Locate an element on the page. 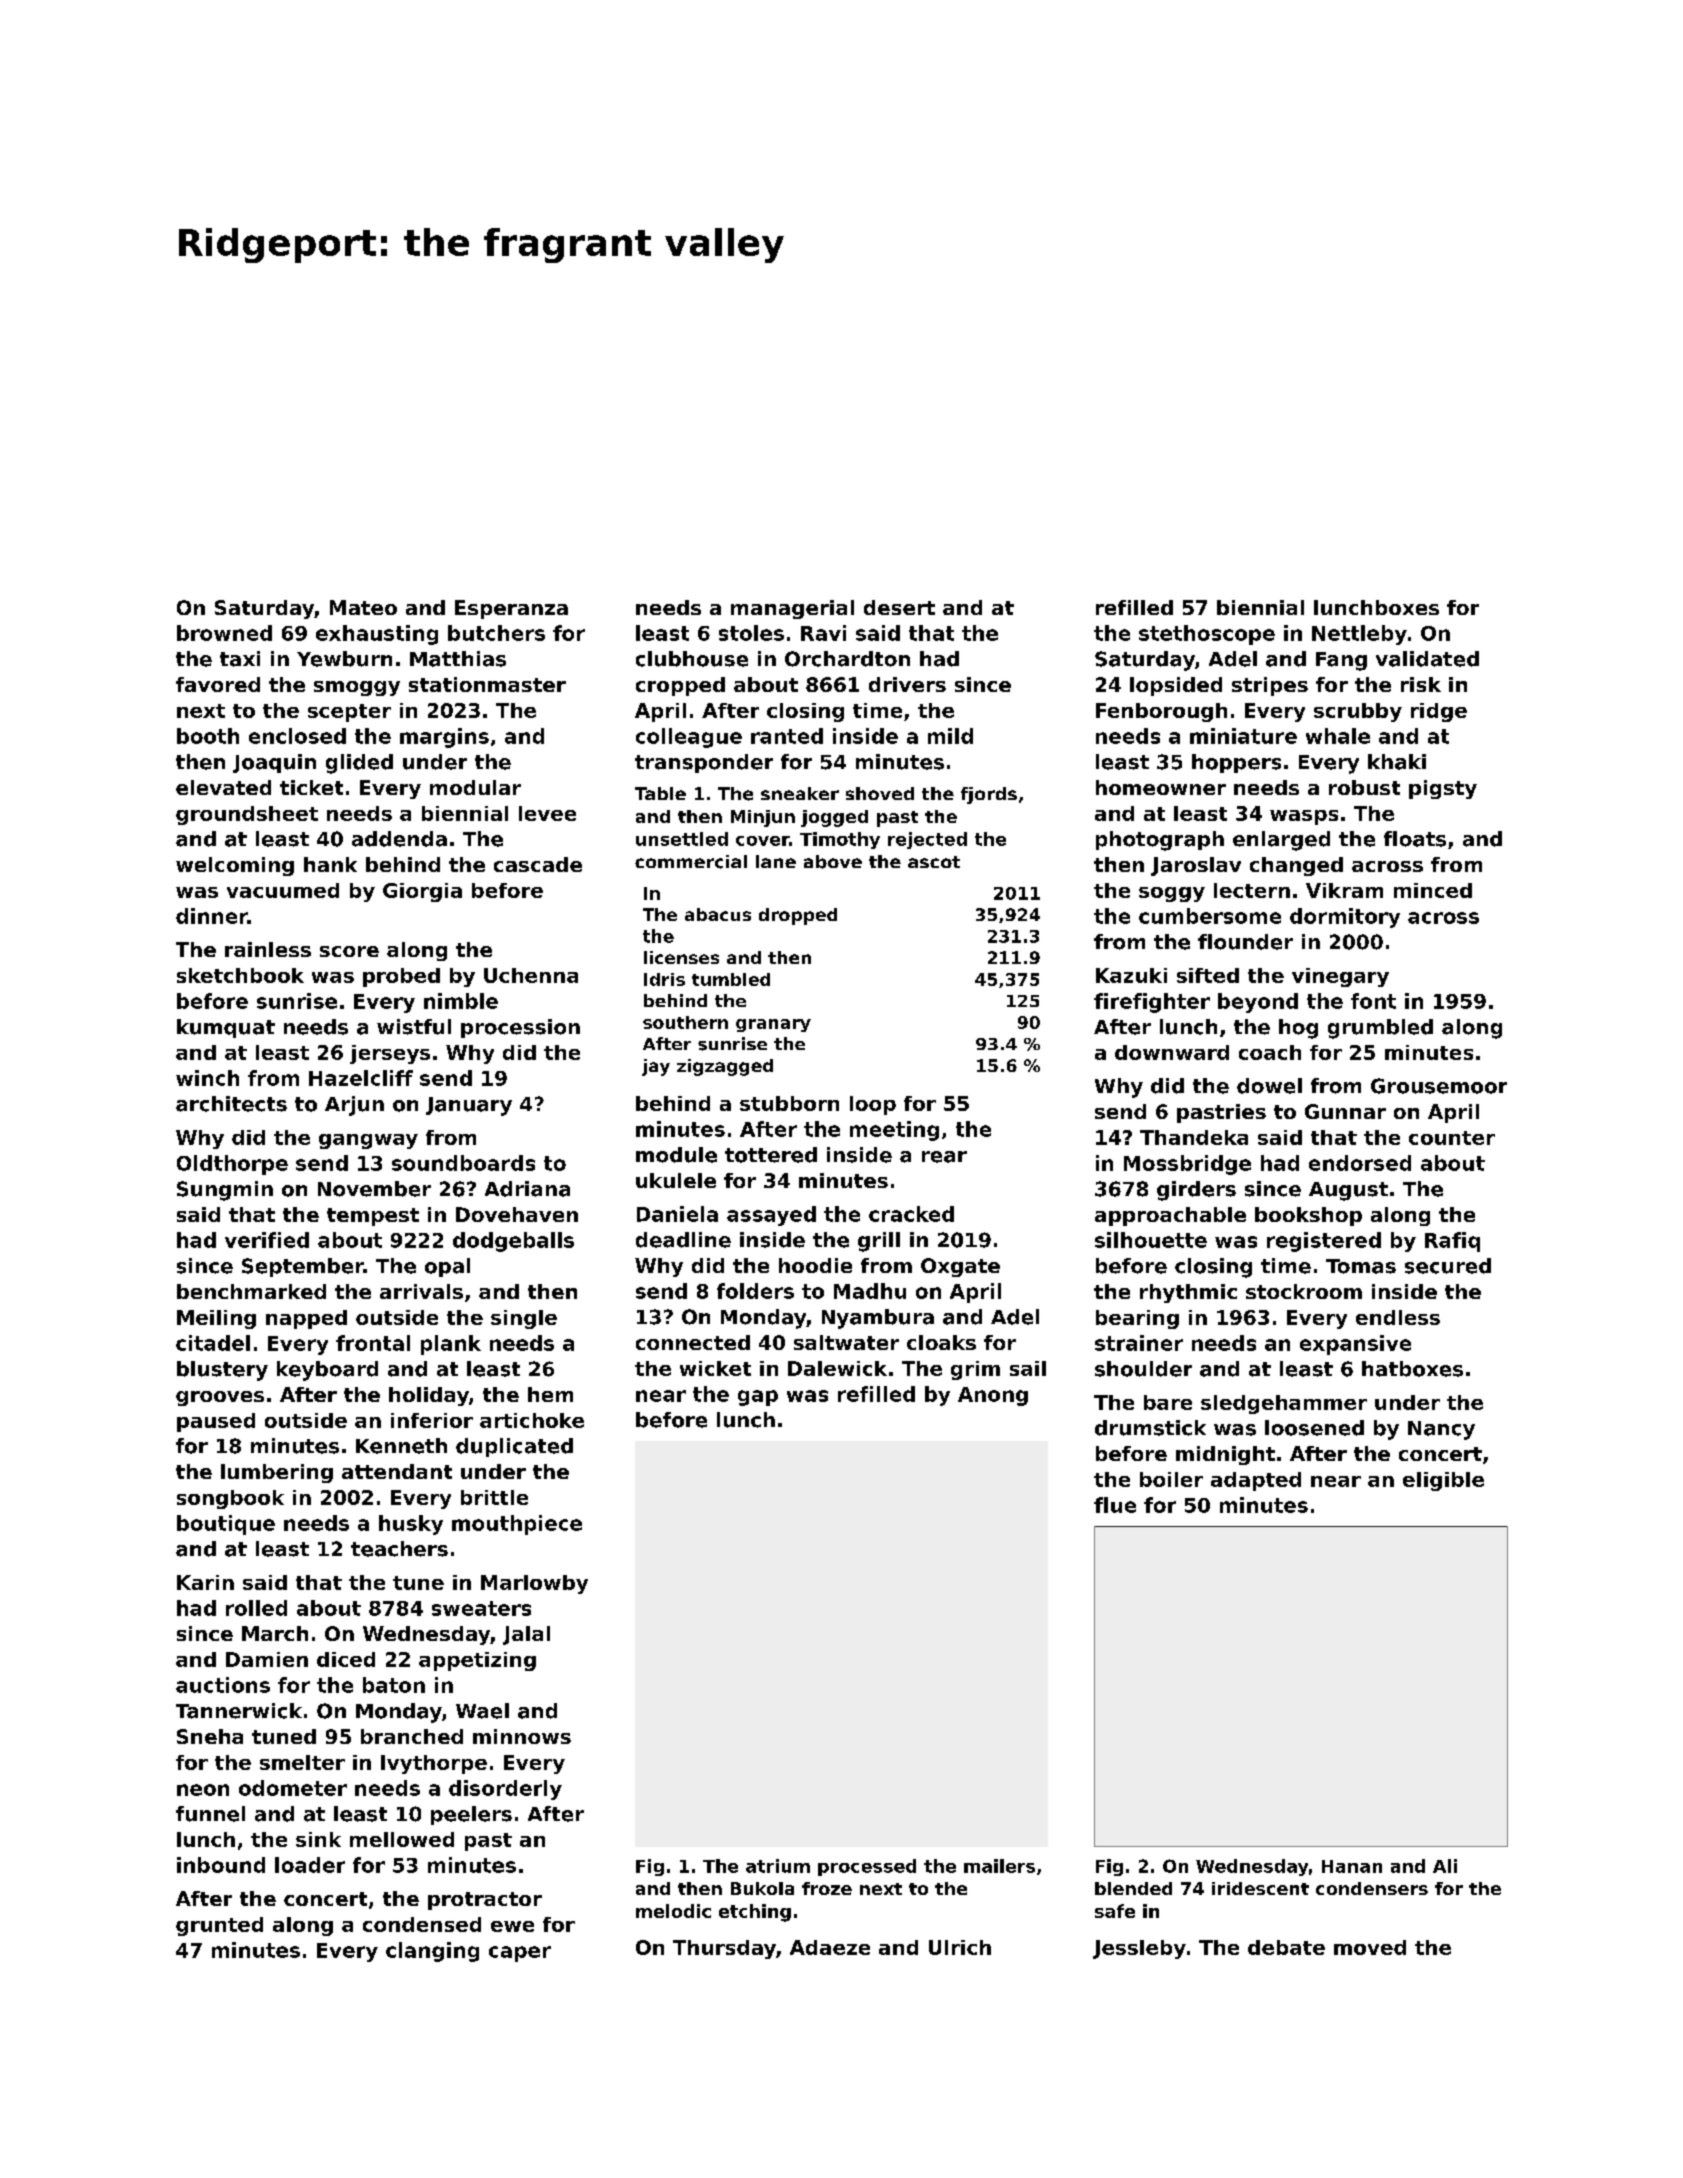  managerial is located at coordinates (792, 609).
